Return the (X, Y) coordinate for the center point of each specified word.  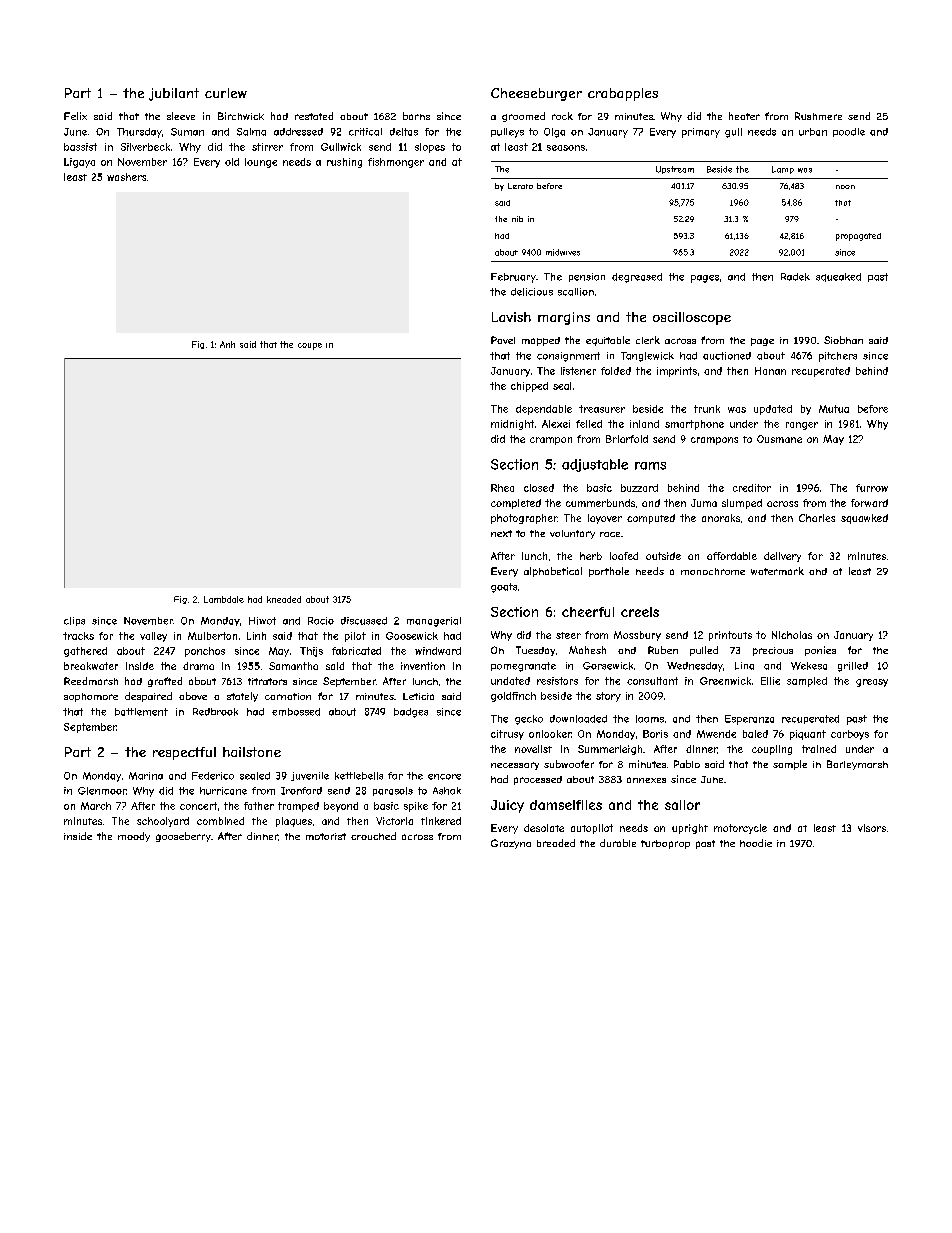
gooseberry (183, 837)
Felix (75, 116)
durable (618, 843)
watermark (777, 571)
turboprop (665, 844)
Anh (227, 344)
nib (517, 219)
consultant (652, 681)
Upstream (675, 170)
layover (605, 519)
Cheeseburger (536, 94)
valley (153, 637)
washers (126, 177)
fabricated (356, 651)
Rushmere (818, 116)
